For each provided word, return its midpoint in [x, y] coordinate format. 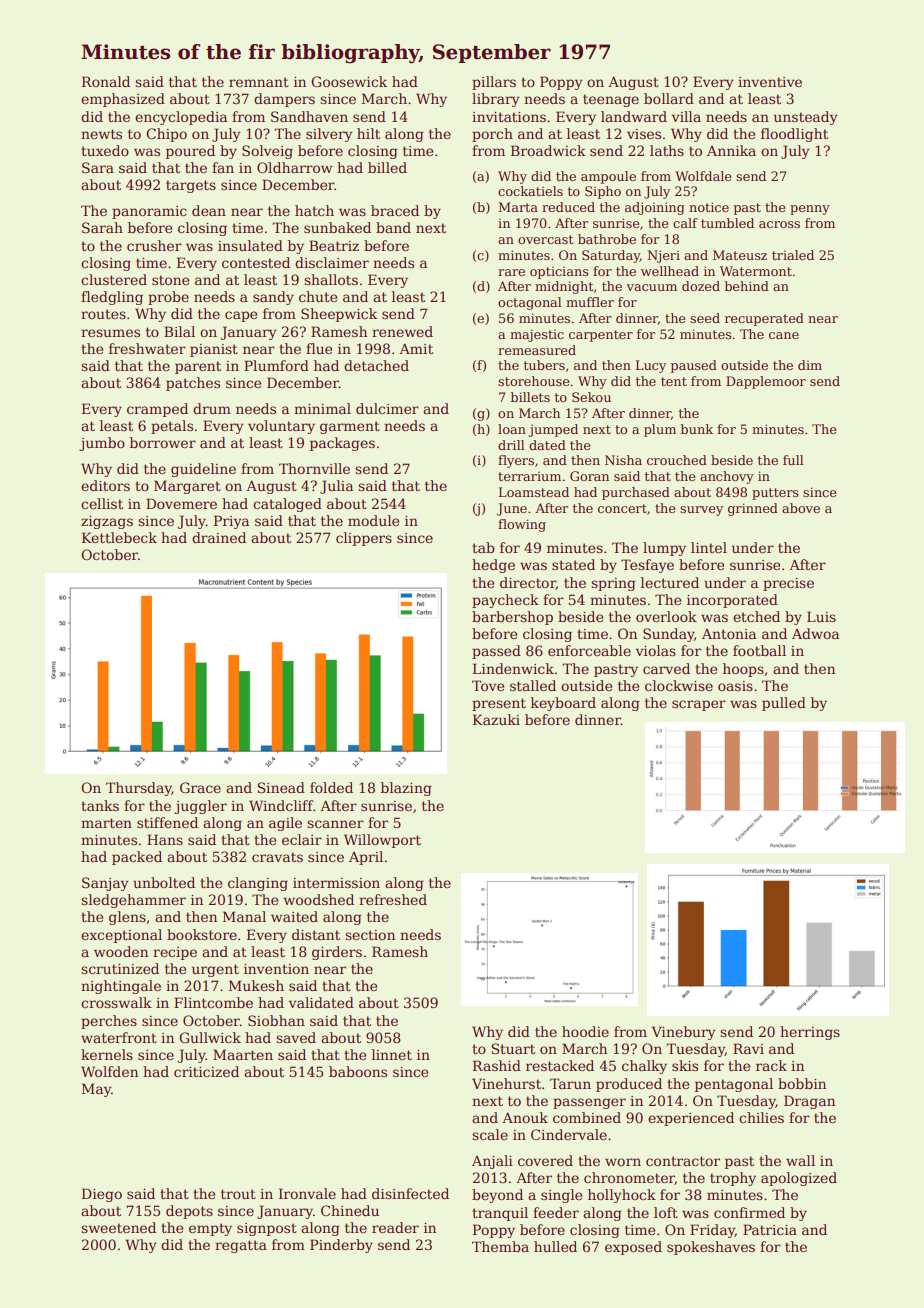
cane [784, 335]
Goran [589, 476]
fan [223, 167]
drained [219, 537]
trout [238, 1194]
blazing [406, 789]
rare [511, 272]
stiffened [167, 822]
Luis [821, 616]
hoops [743, 670]
